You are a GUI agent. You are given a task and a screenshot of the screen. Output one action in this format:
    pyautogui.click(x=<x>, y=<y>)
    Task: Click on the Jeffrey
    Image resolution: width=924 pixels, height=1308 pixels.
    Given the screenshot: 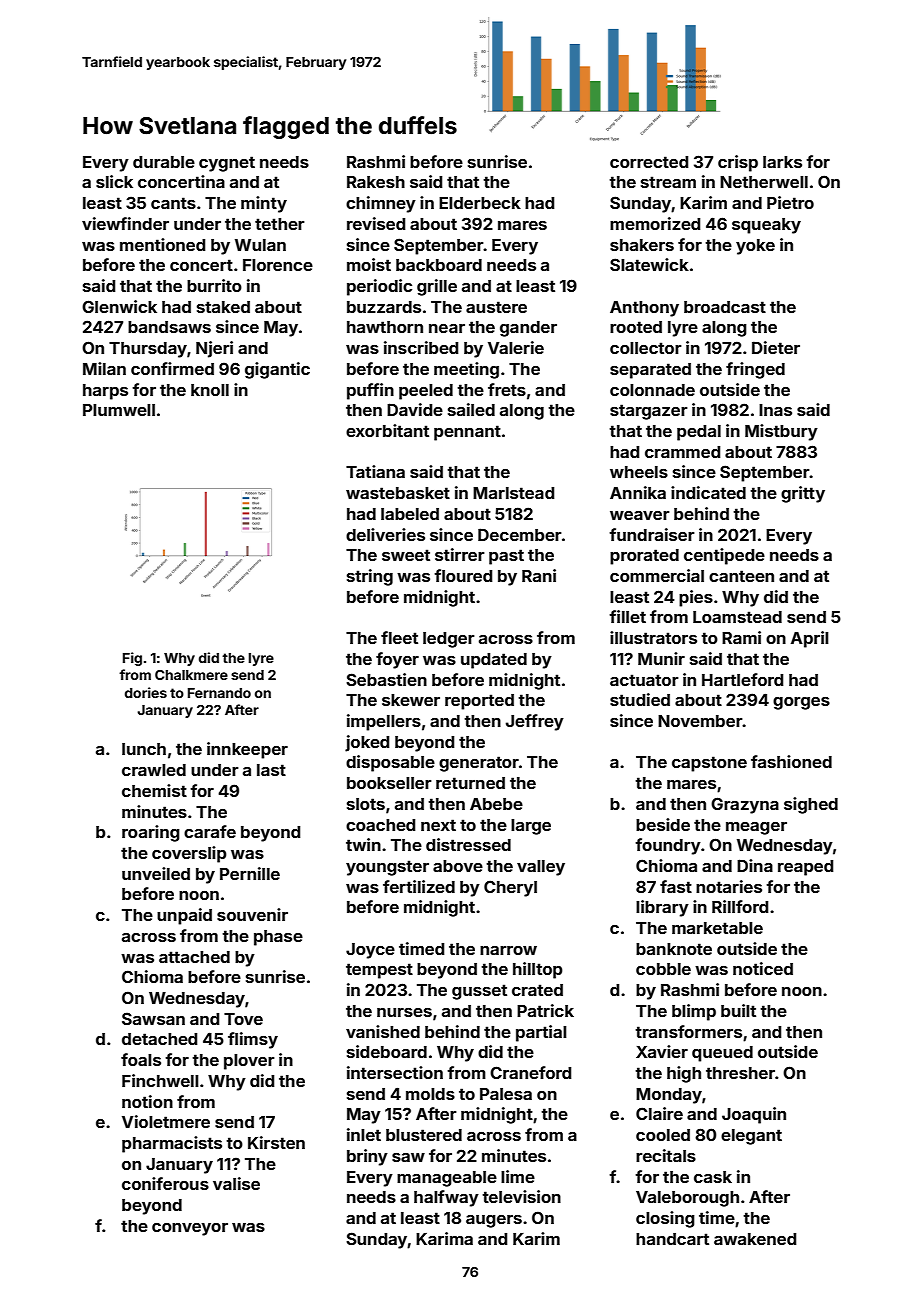 What is the action you would take?
    pyautogui.click(x=535, y=722)
